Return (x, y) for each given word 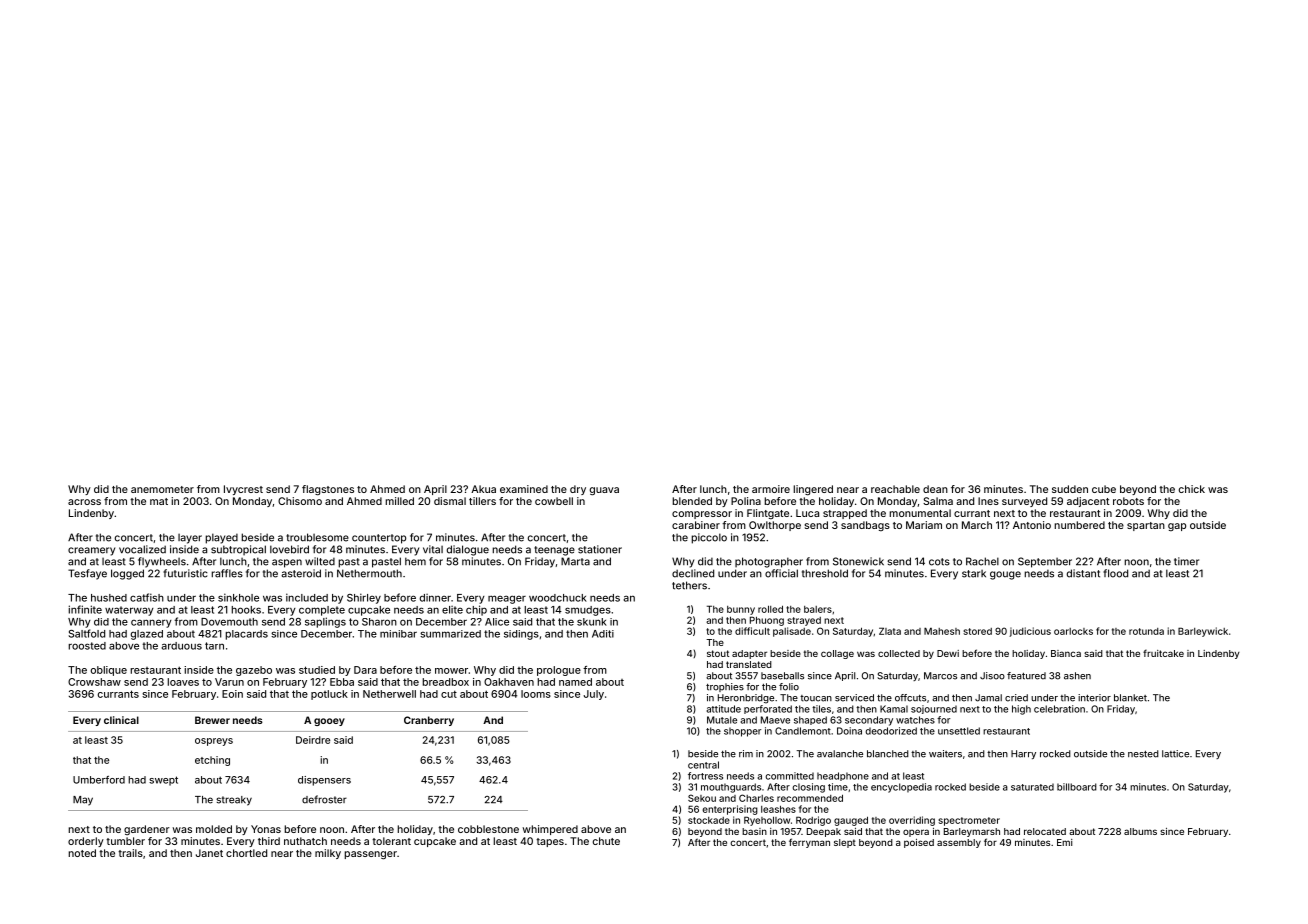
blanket (1130, 698)
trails (130, 853)
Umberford (99, 780)
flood (1115, 573)
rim (746, 753)
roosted (87, 646)
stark (974, 574)
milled (399, 501)
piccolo (709, 538)
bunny (741, 610)
